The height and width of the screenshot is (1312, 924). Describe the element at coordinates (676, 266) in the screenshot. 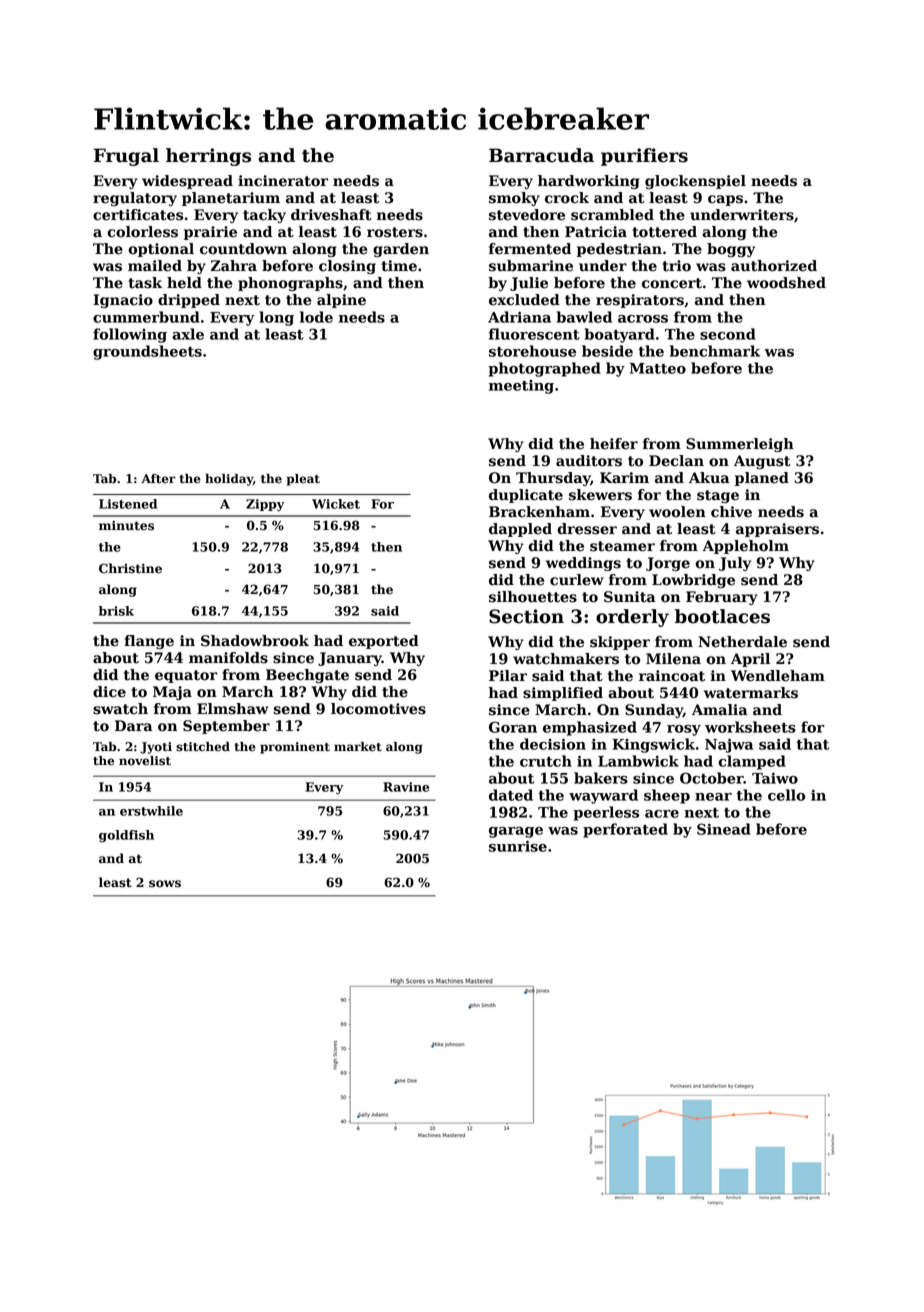

I see `trio` at that location.
